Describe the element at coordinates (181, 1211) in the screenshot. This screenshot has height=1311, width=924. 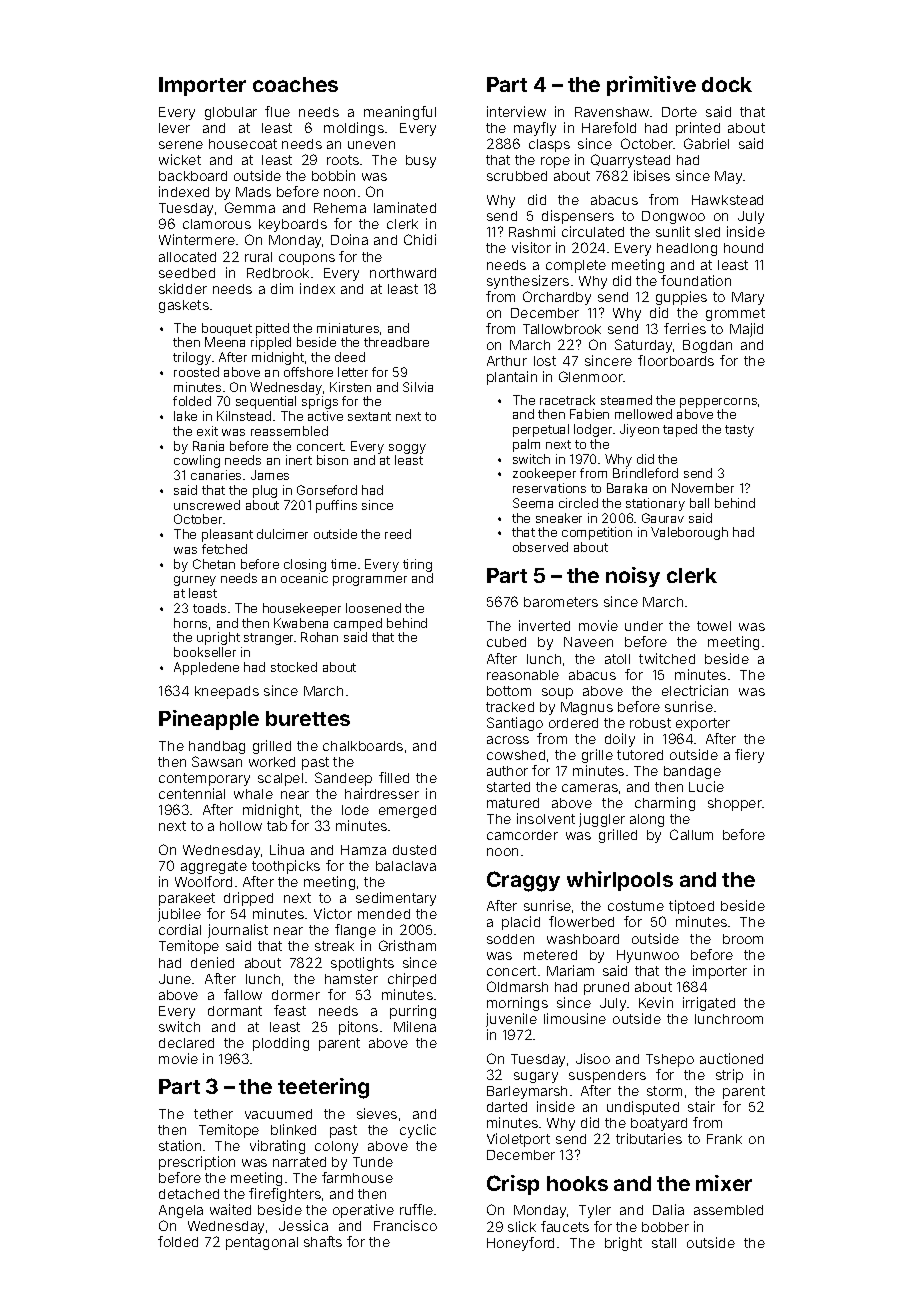
I see `Angela` at that location.
